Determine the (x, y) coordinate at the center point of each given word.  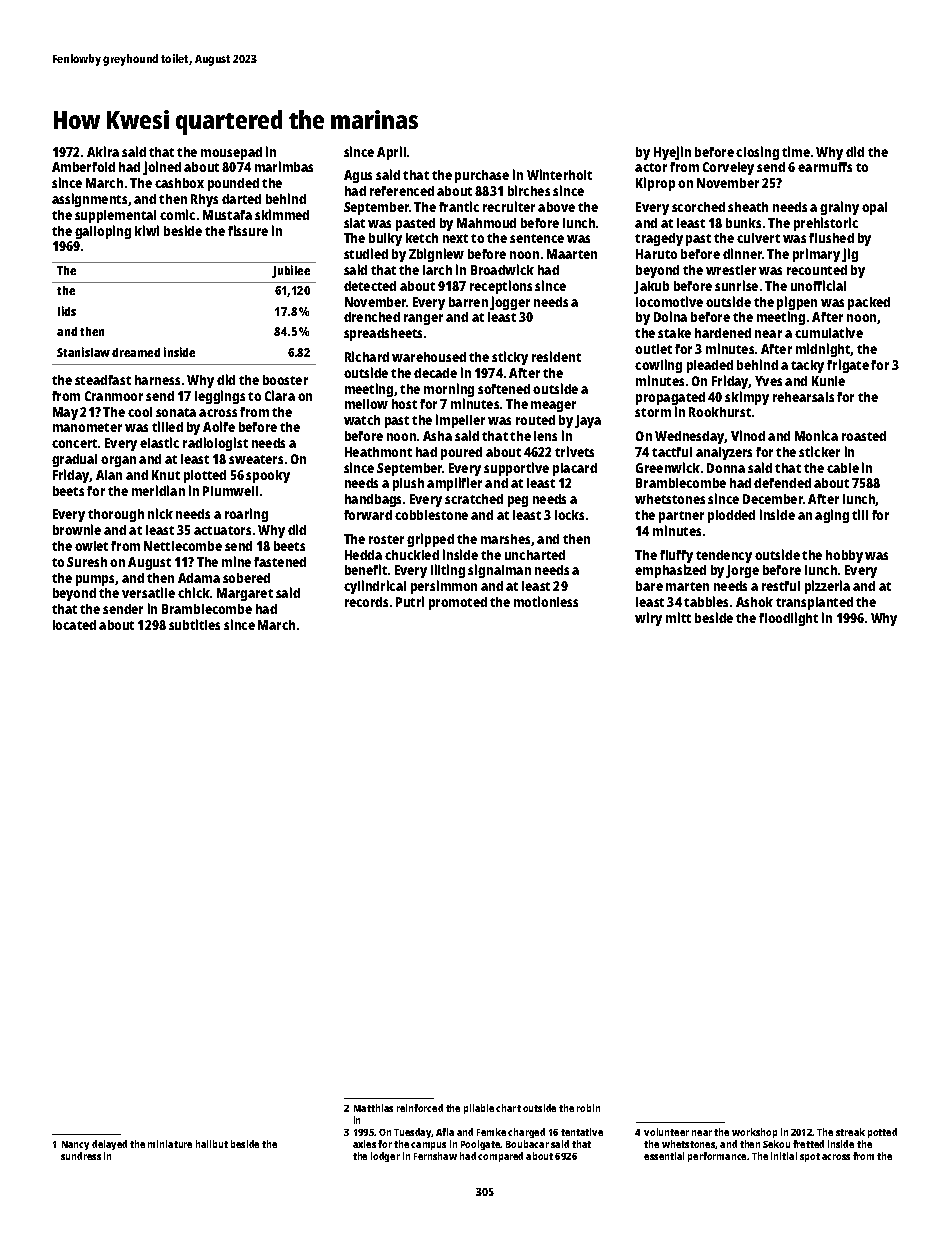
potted (882, 1133)
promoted (458, 603)
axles (364, 1144)
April (391, 153)
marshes (505, 539)
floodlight (788, 619)
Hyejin (672, 153)
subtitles (194, 624)
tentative (582, 1132)
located (74, 625)
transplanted (814, 603)
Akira (103, 151)
